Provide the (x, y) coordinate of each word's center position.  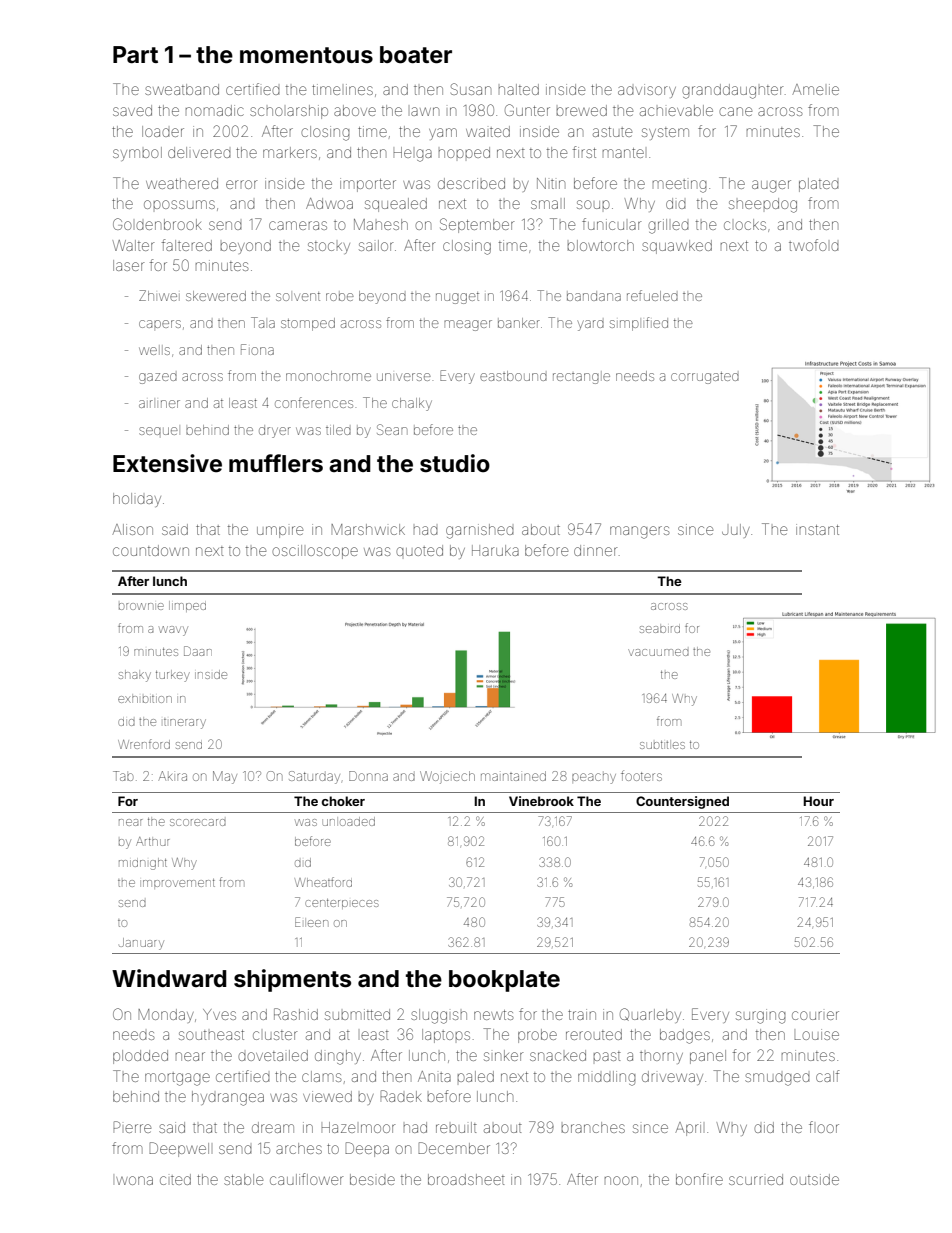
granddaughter (732, 91)
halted (519, 89)
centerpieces (342, 904)
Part (135, 54)
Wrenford (144, 744)
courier (815, 1015)
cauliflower (306, 1179)
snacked (558, 1055)
